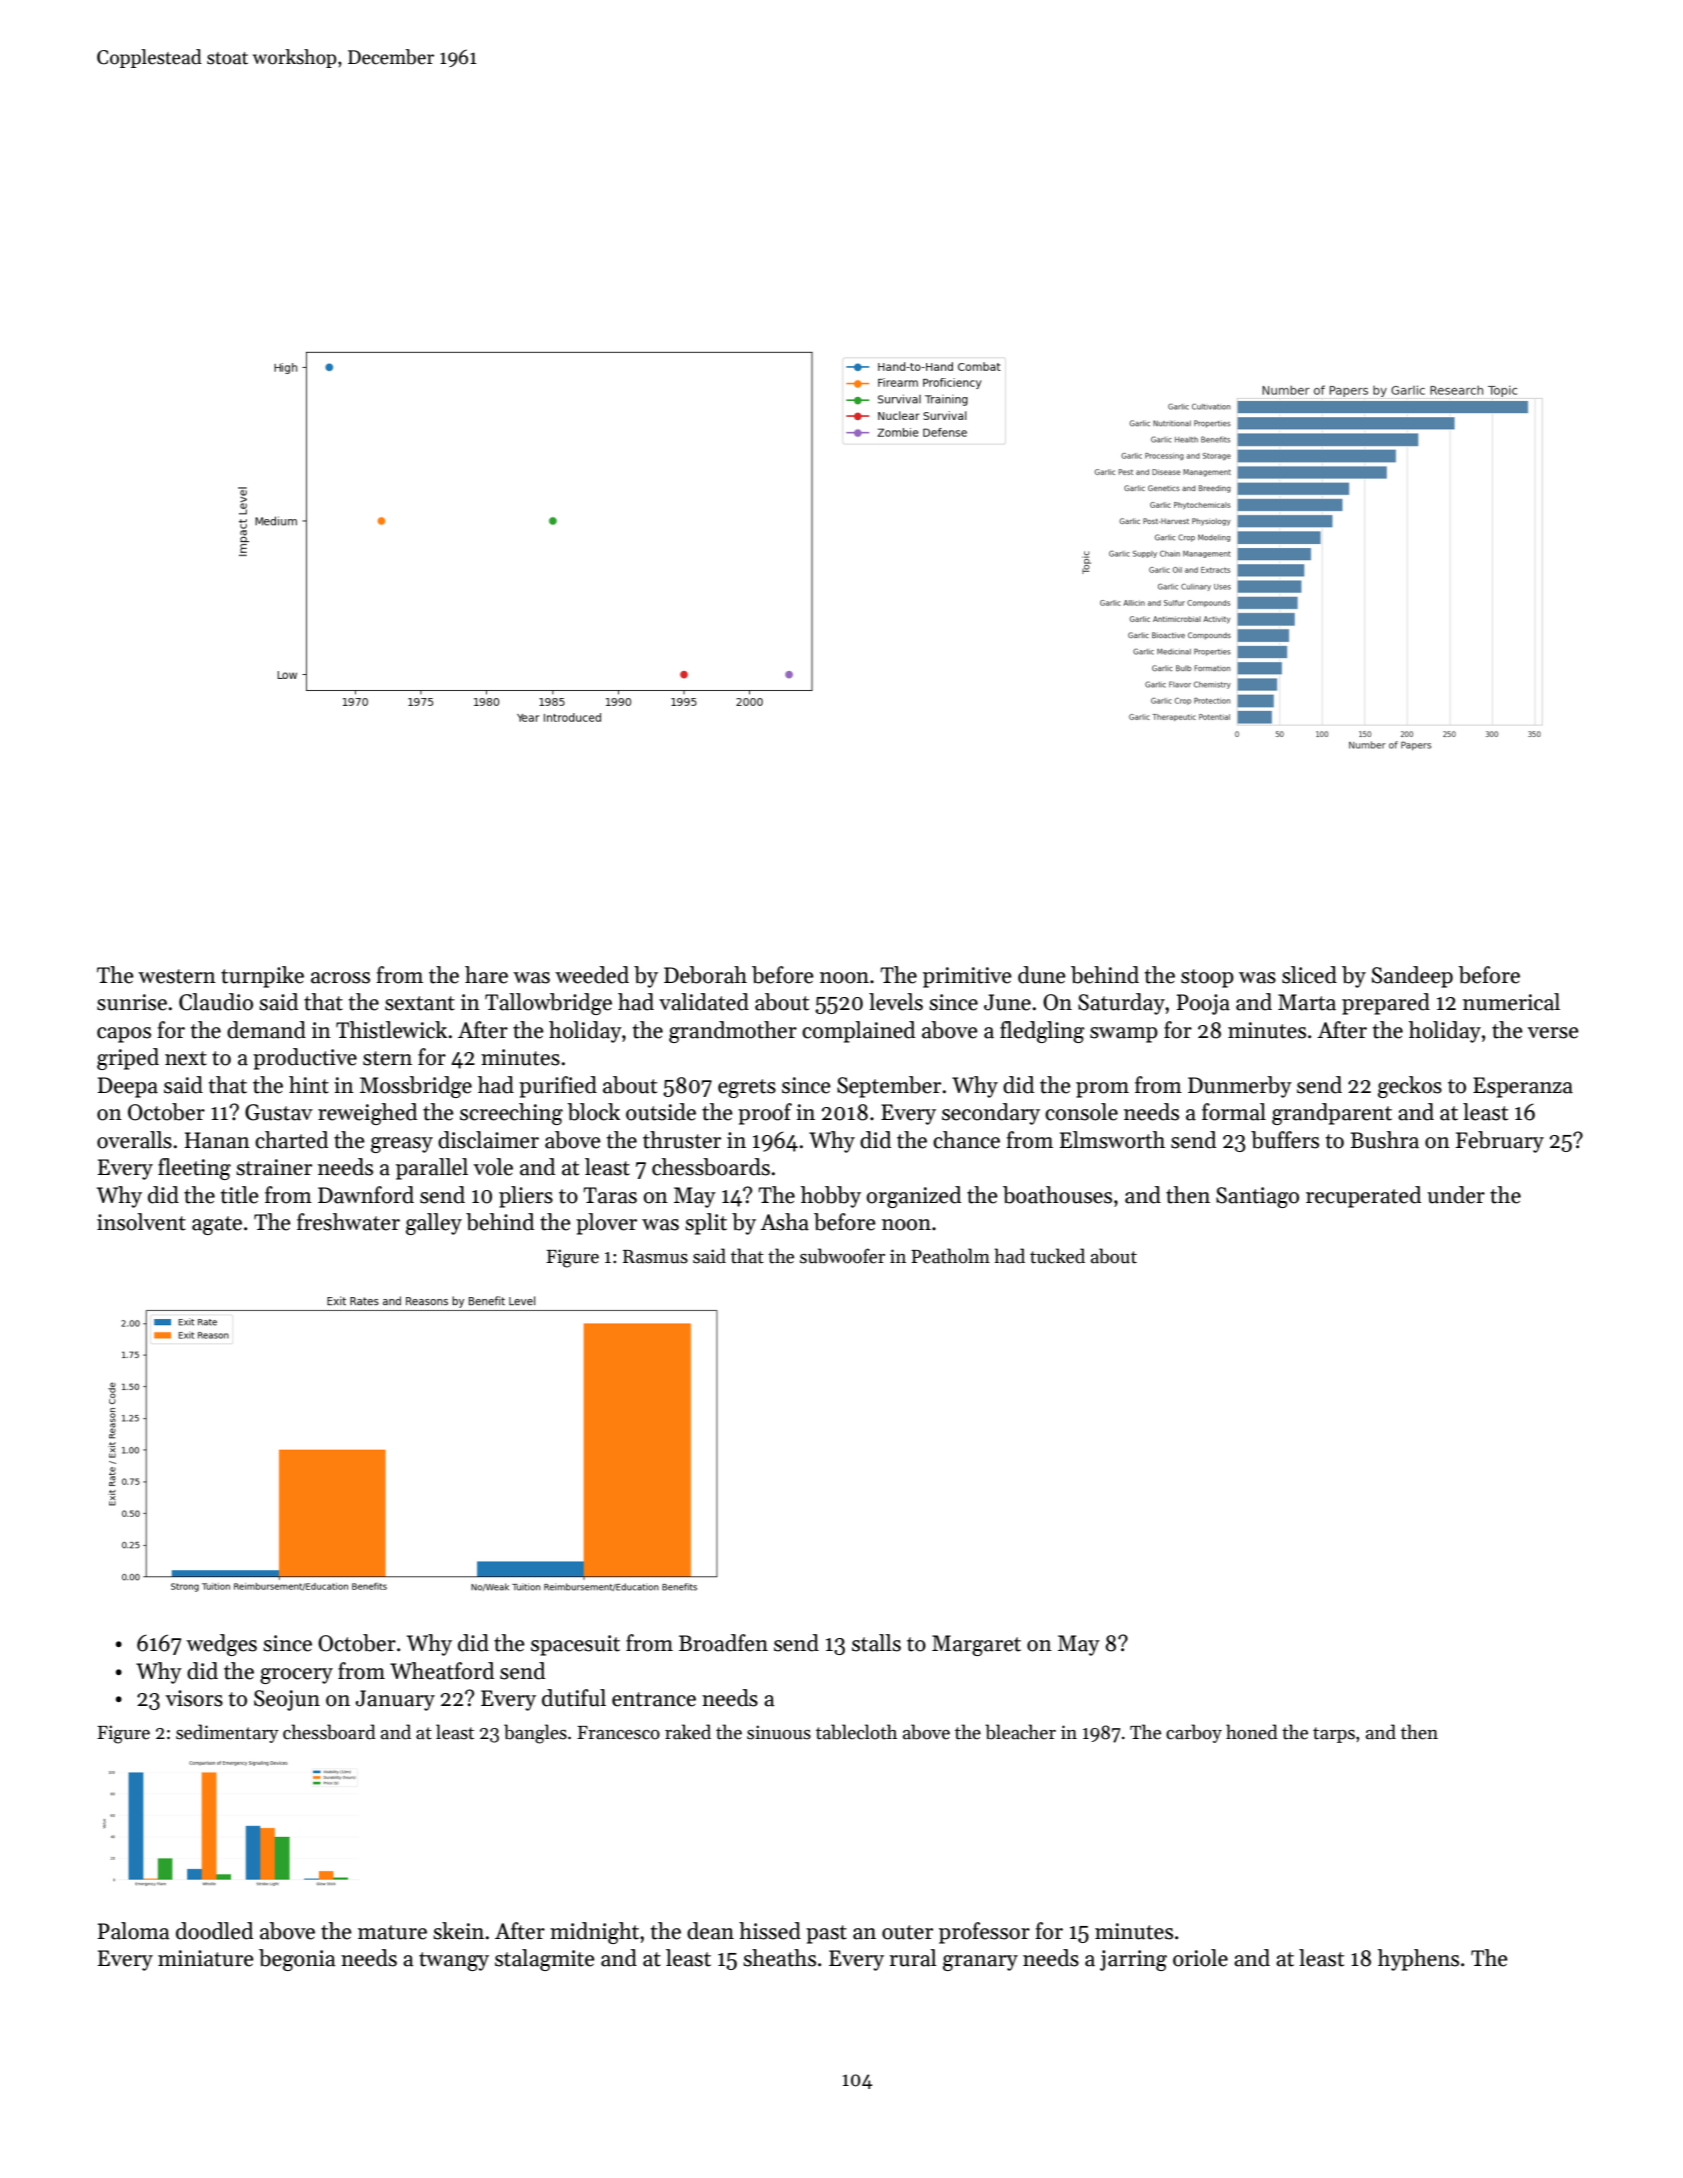 The height and width of the document is (2178, 1683). What do you see at coordinates (1456, 1195) in the document?
I see `under` at bounding box center [1456, 1195].
